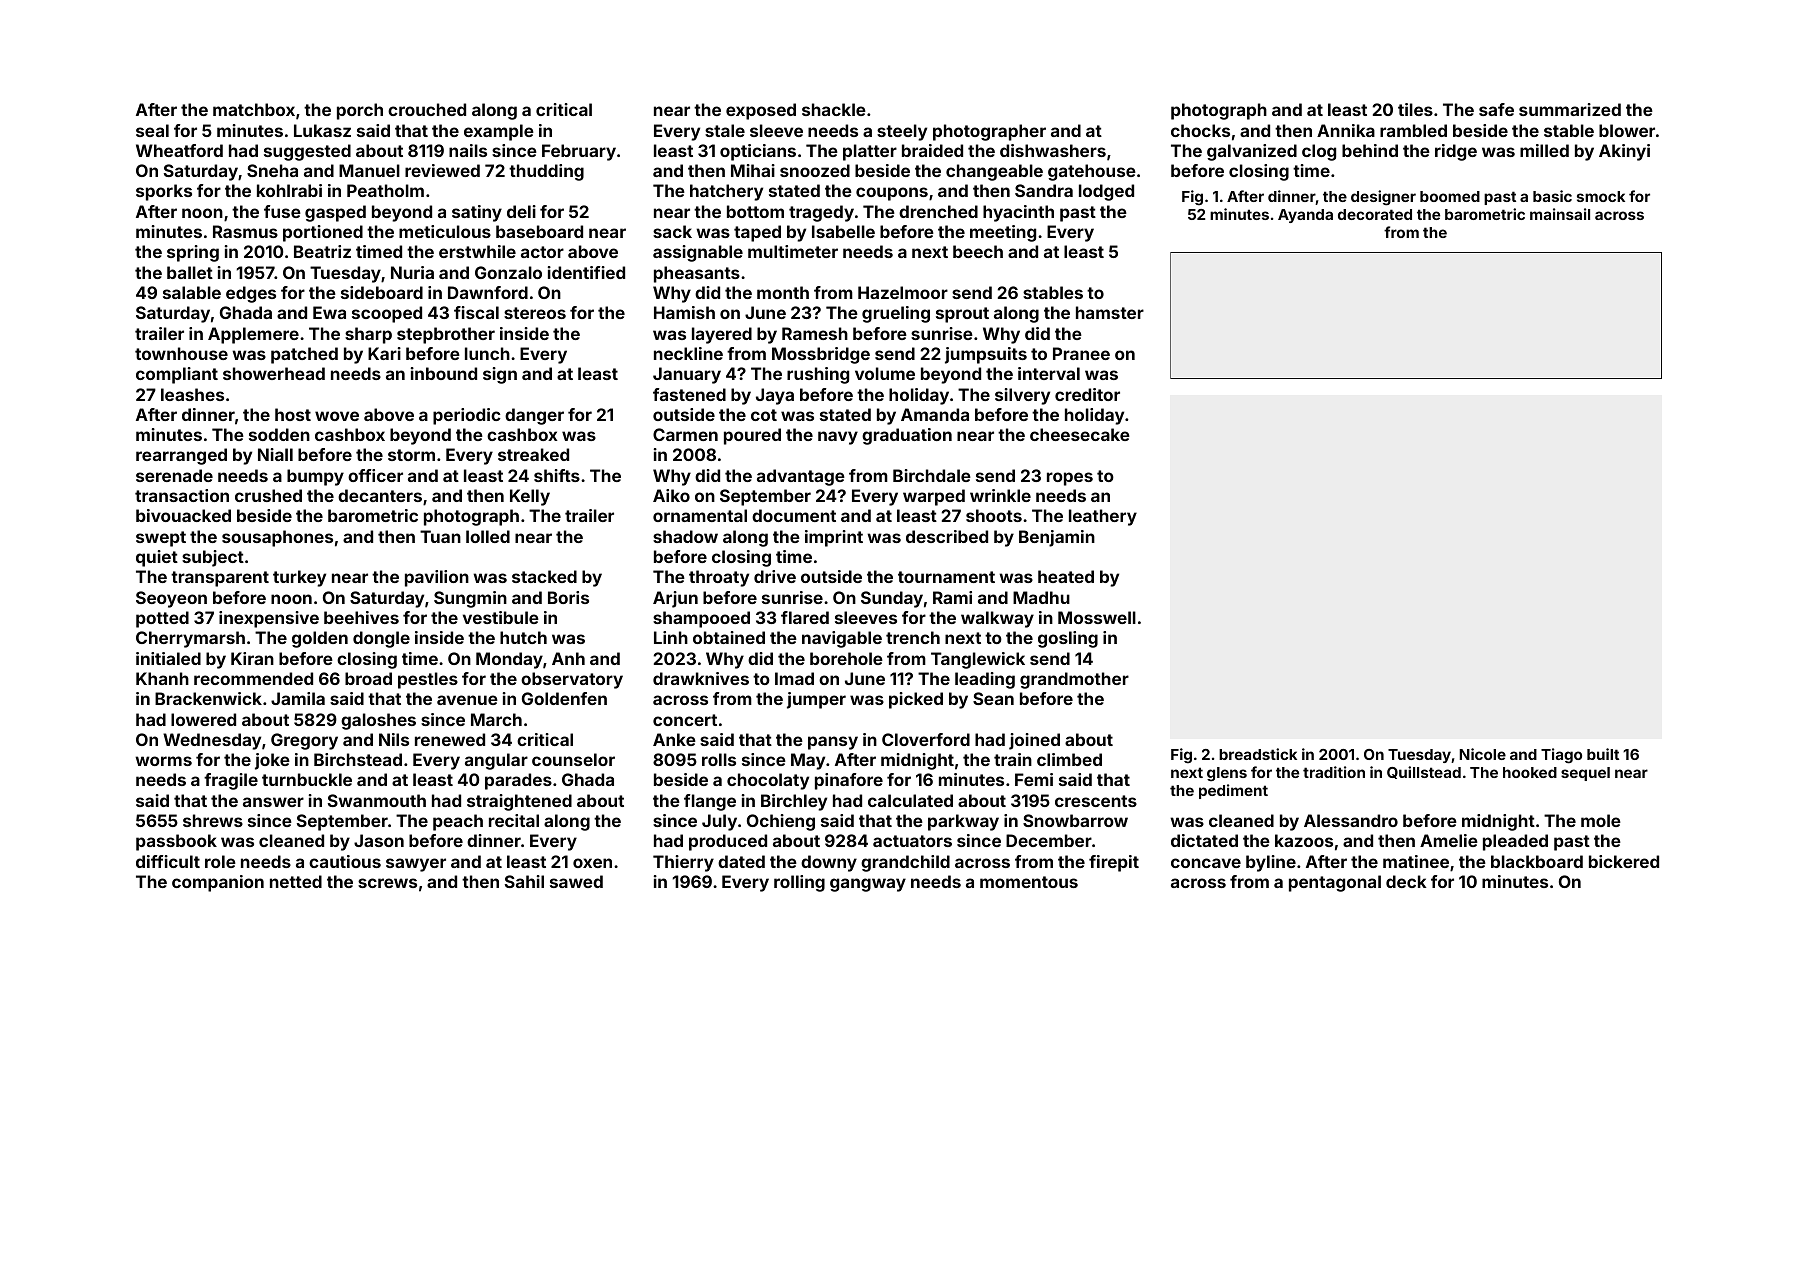 Image resolution: width=1797 pixels, height=1270 pixels. I want to click on screws, so click(387, 883).
